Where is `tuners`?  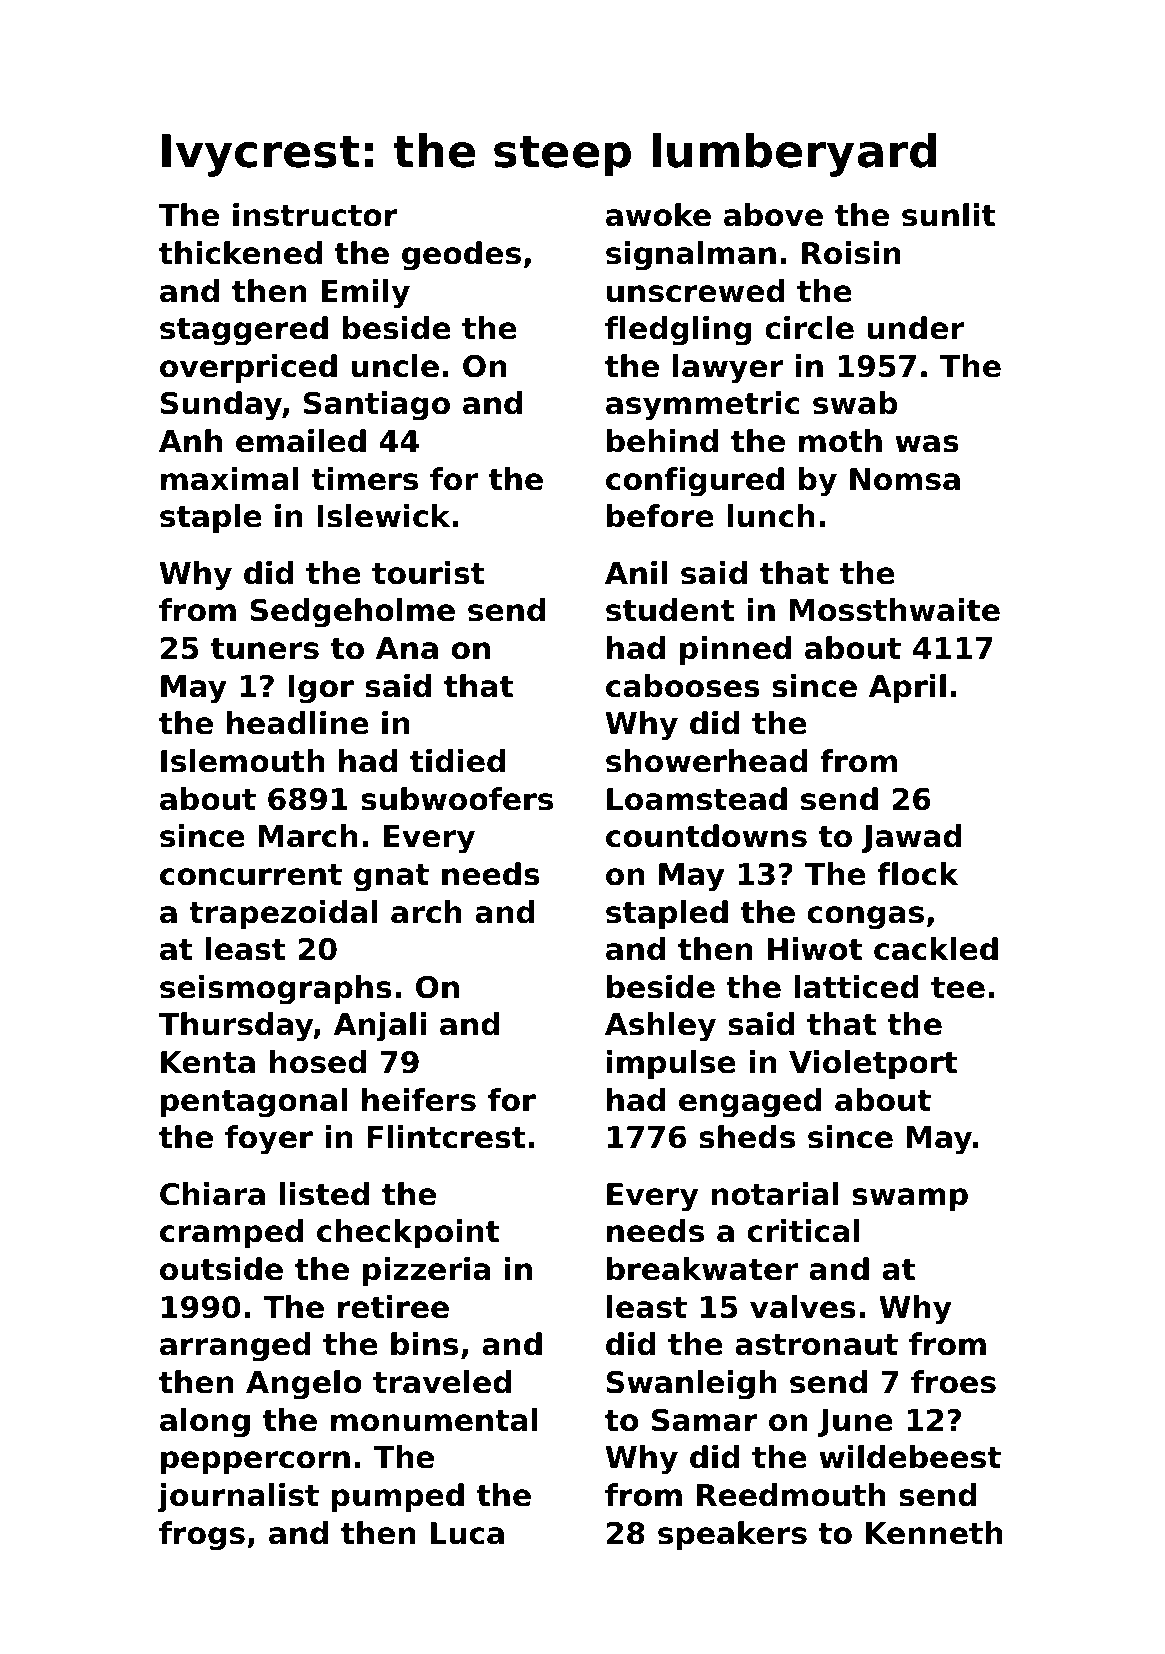
tuners is located at coordinates (265, 649).
